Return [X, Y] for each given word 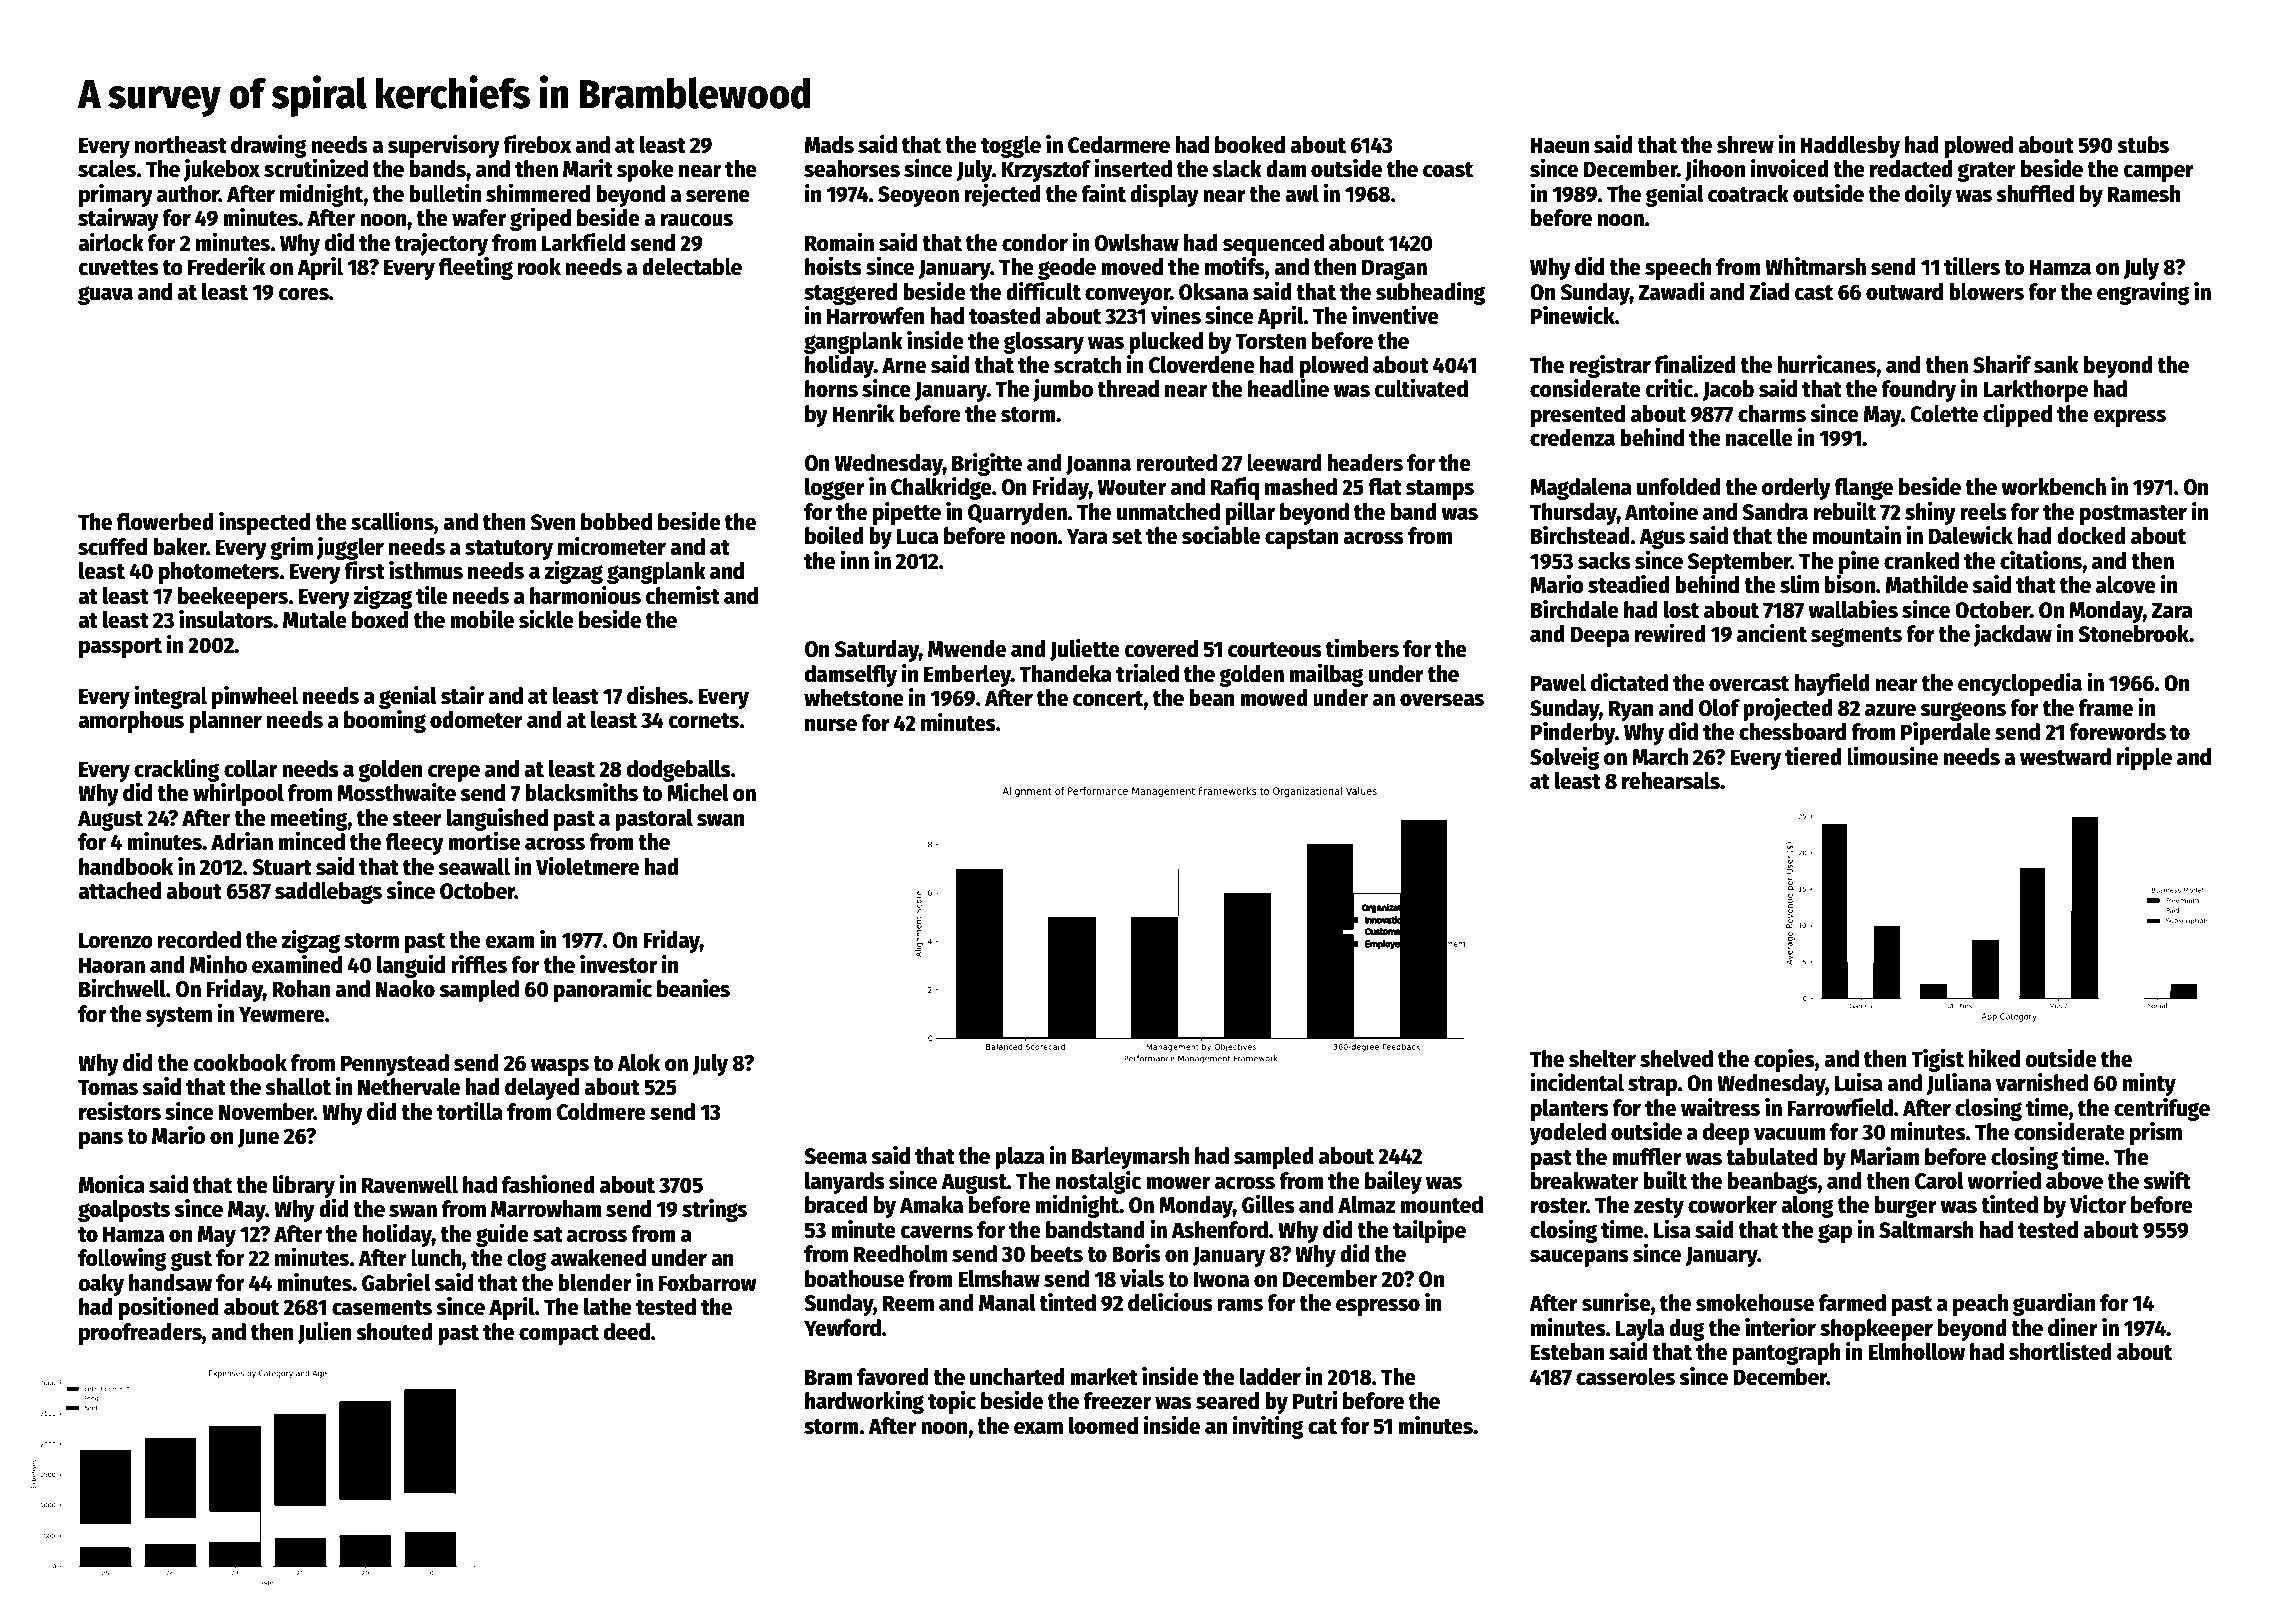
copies [1784, 1060]
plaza [1020, 1158]
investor [618, 964]
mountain [1857, 535]
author [188, 194]
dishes [657, 695]
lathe [608, 1307]
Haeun [1560, 145]
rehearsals [1671, 781]
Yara [1087, 536]
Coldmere [601, 1112]
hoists [833, 266]
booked [1250, 145]
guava [105, 295]
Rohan [301, 989]
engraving [2143, 293]
